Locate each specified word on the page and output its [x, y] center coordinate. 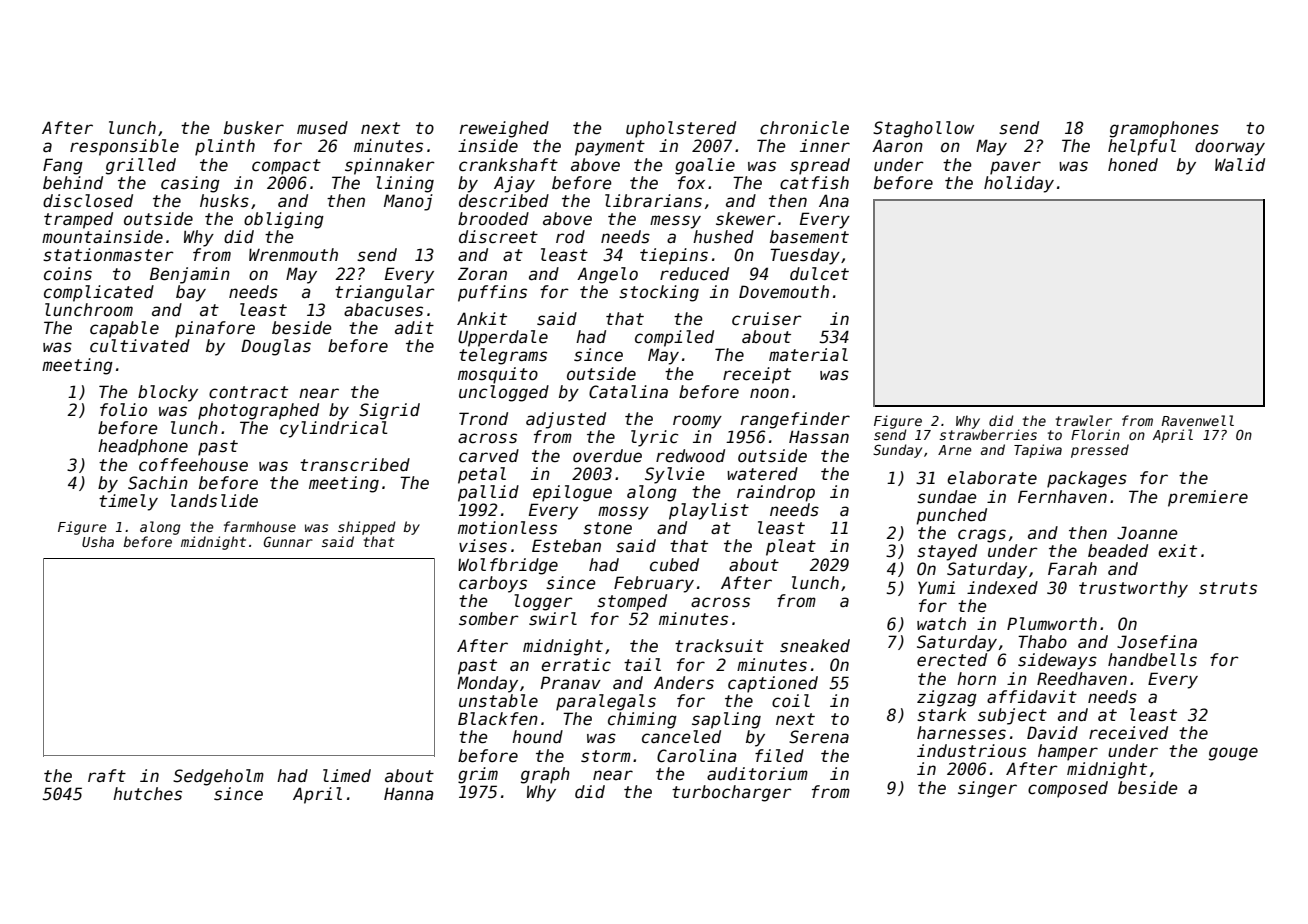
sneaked [815, 646]
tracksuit [719, 646]
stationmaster [108, 255]
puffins [492, 293]
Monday [487, 684]
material [808, 355]
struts [1228, 588]
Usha [98, 541]
